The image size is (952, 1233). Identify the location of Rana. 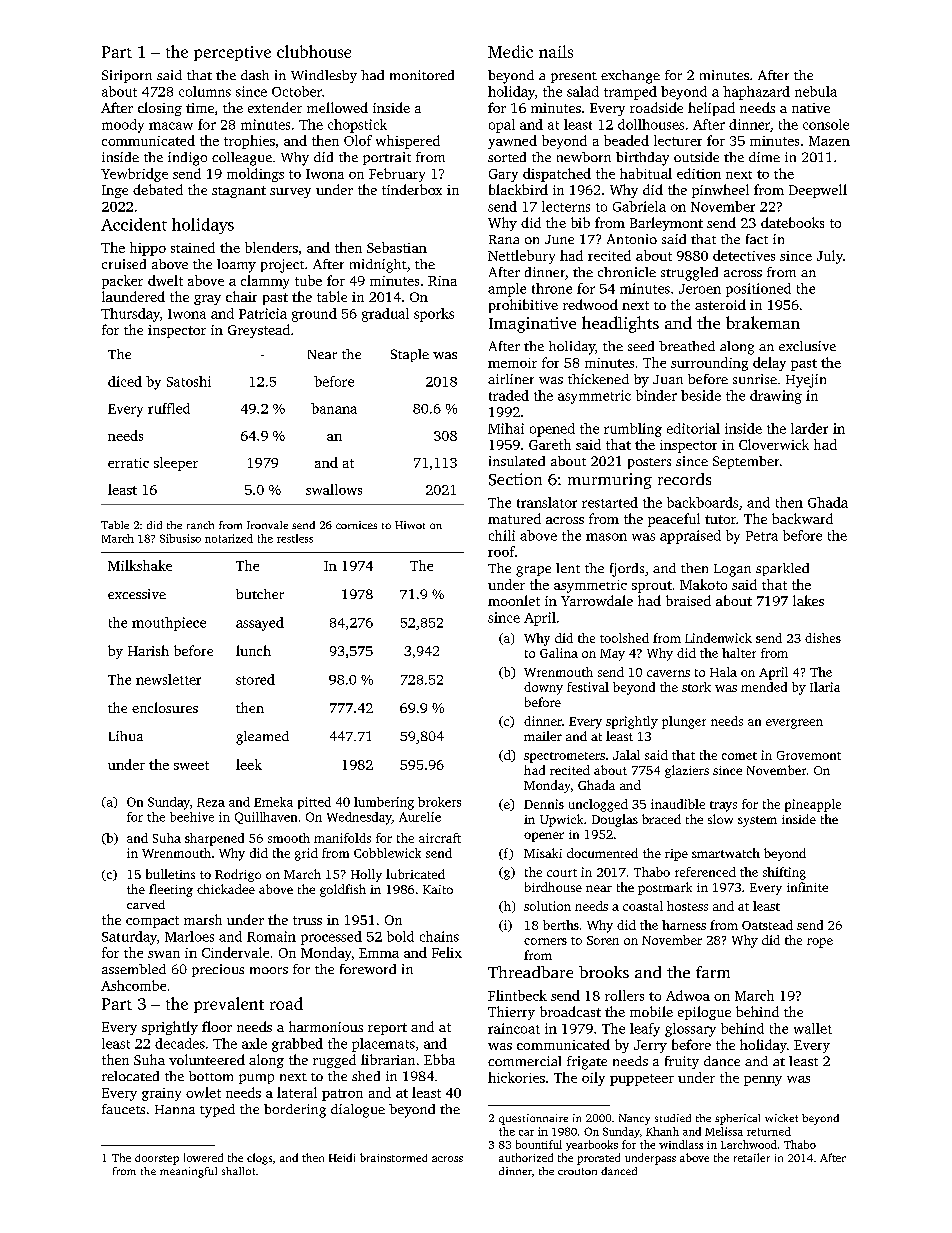
(504, 239).
